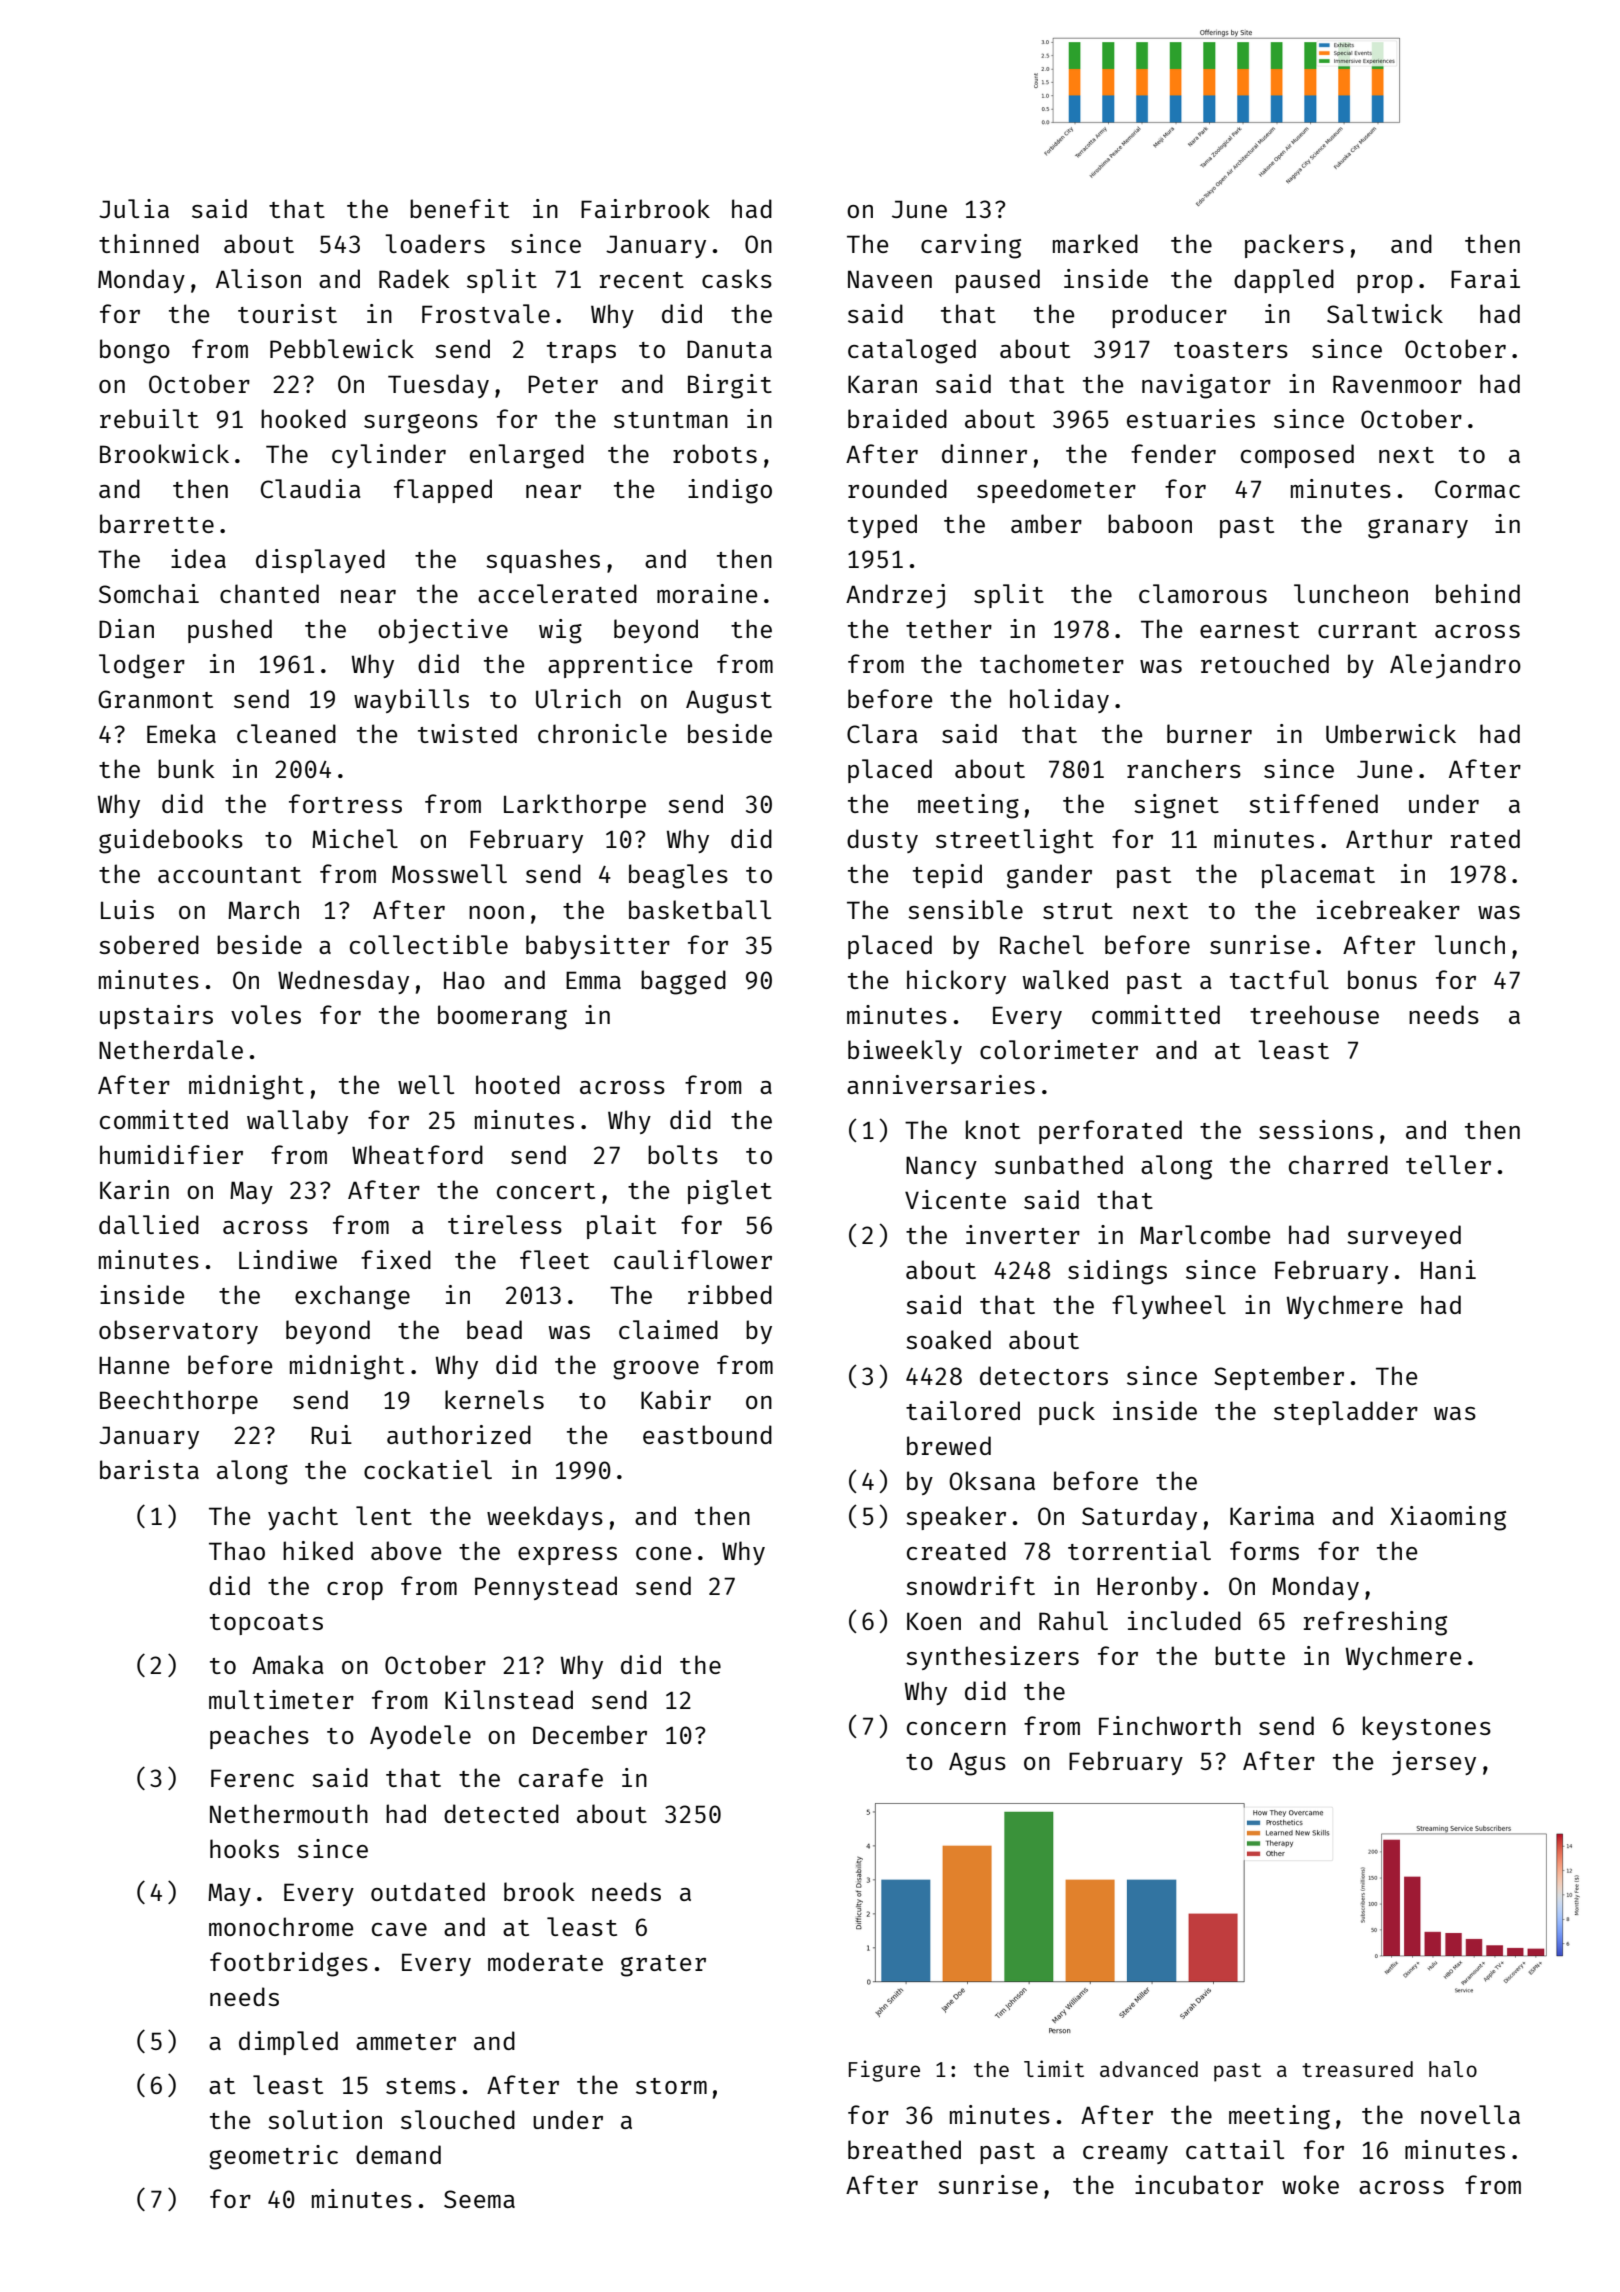 Image resolution: width=1620 pixels, height=2292 pixels. I want to click on tether, so click(949, 628).
